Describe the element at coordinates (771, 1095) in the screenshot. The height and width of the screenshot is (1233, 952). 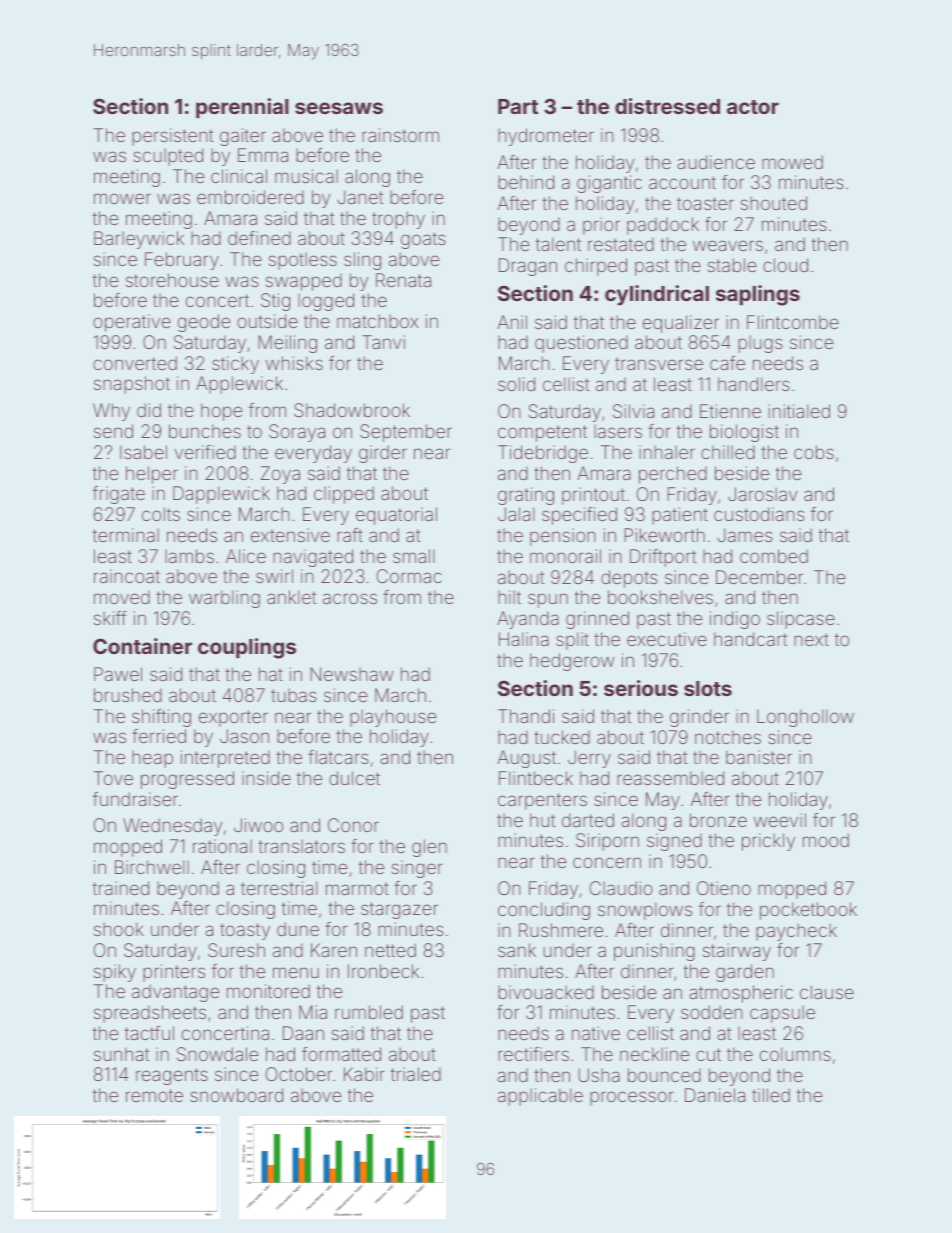
I see `tilled` at that location.
